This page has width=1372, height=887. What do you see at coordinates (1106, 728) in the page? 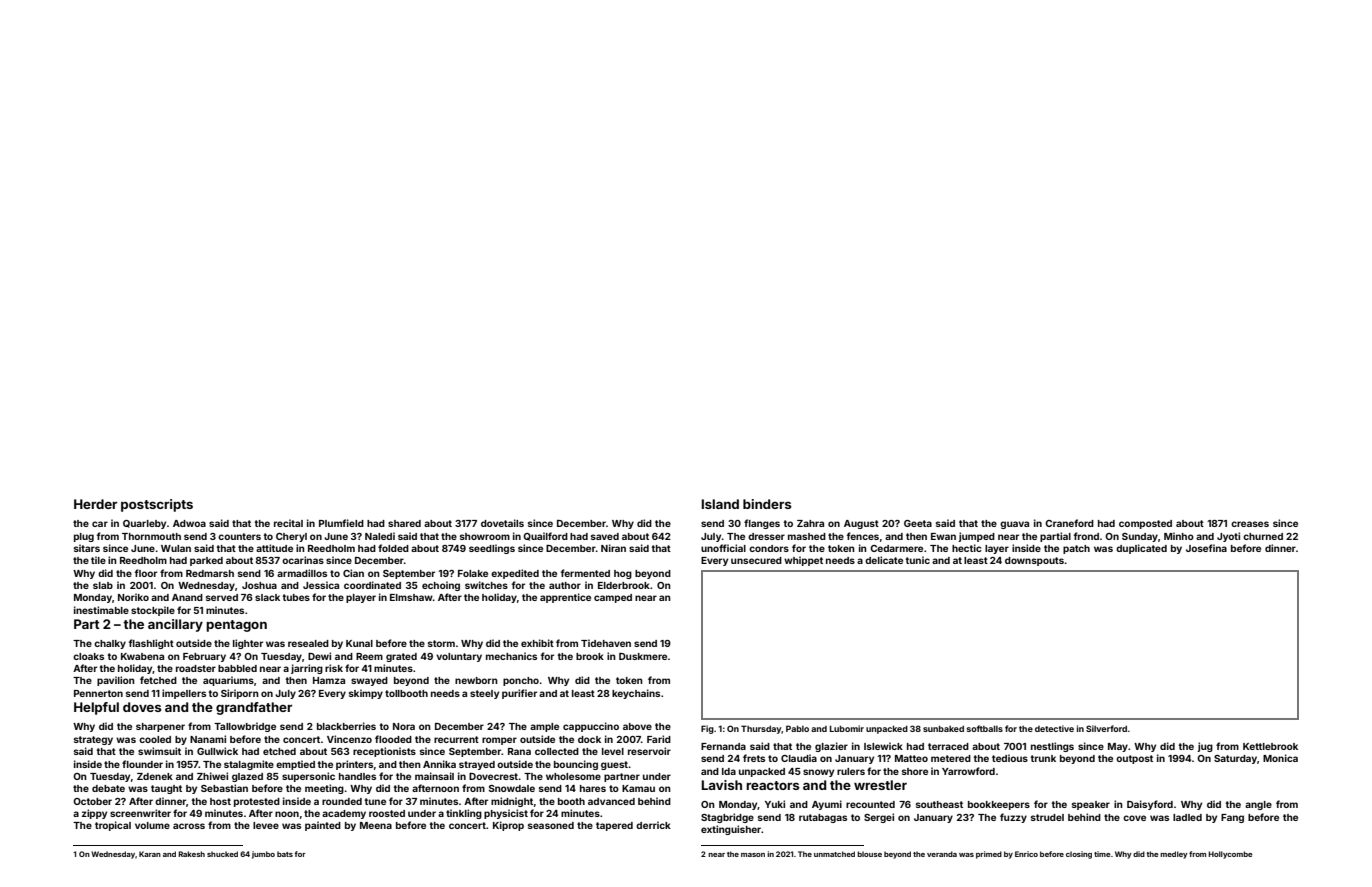
I see `Silverford` at bounding box center [1106, 728].
